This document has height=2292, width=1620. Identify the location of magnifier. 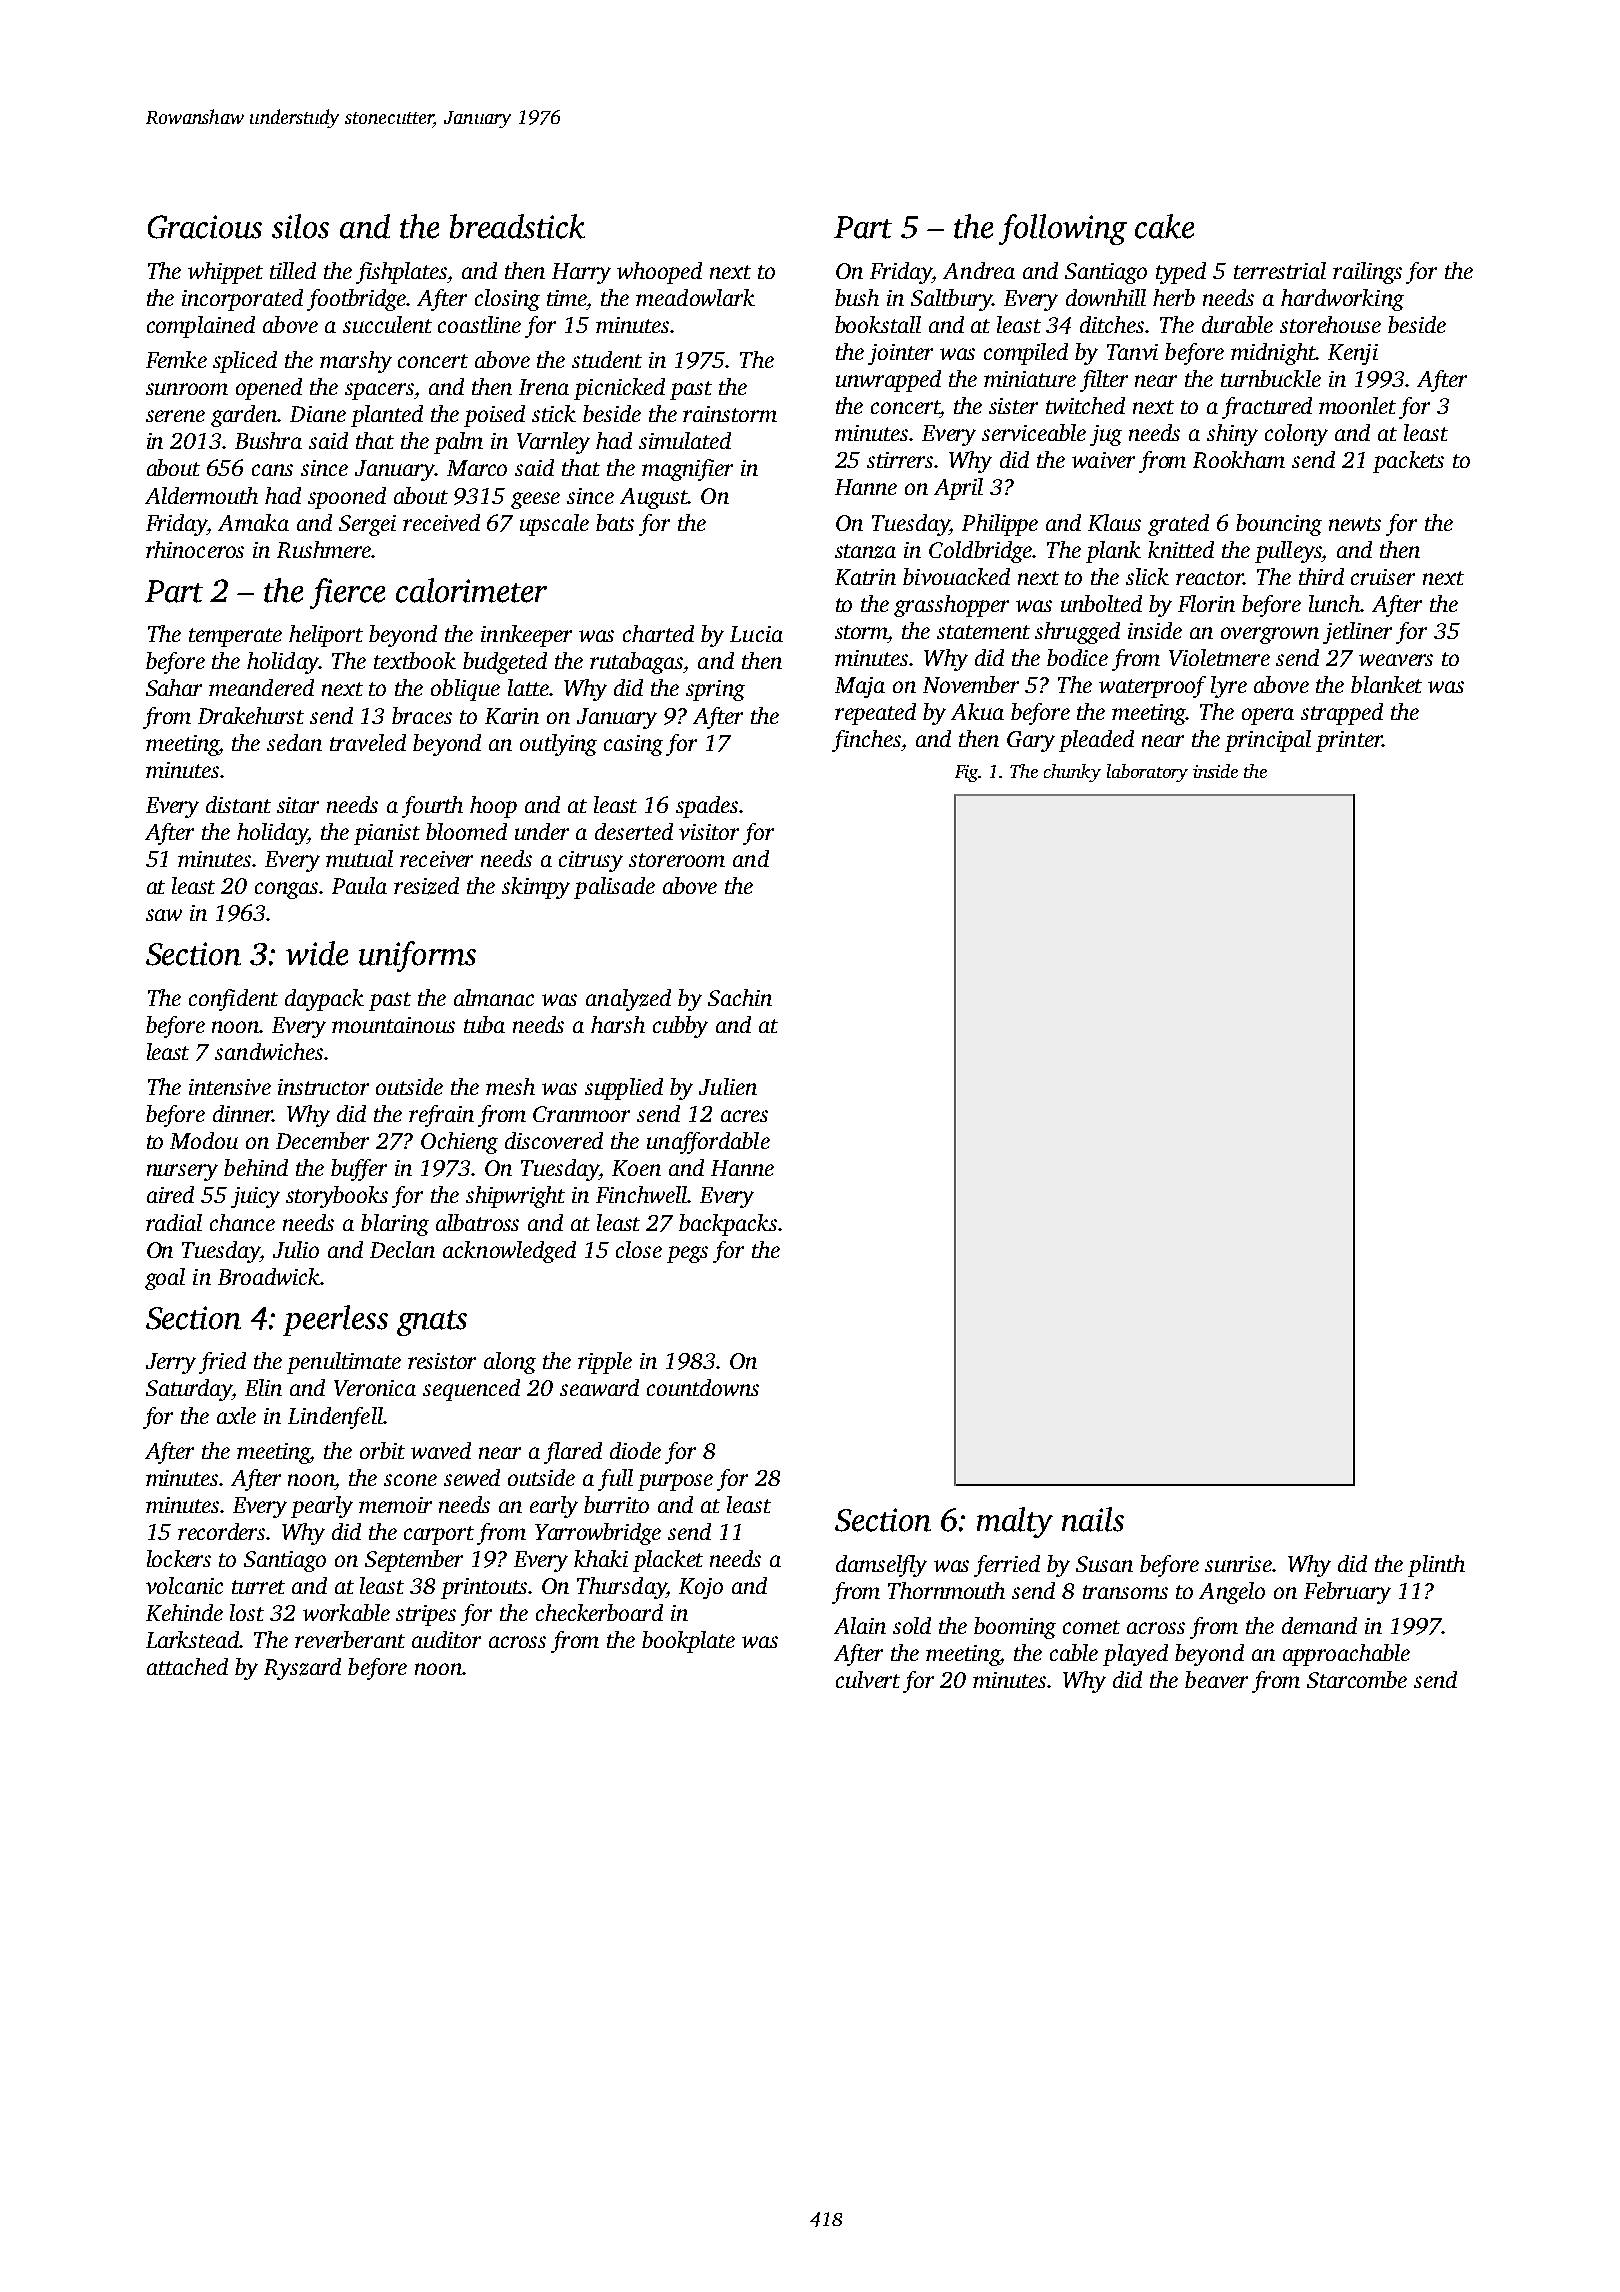
(687, 470).
